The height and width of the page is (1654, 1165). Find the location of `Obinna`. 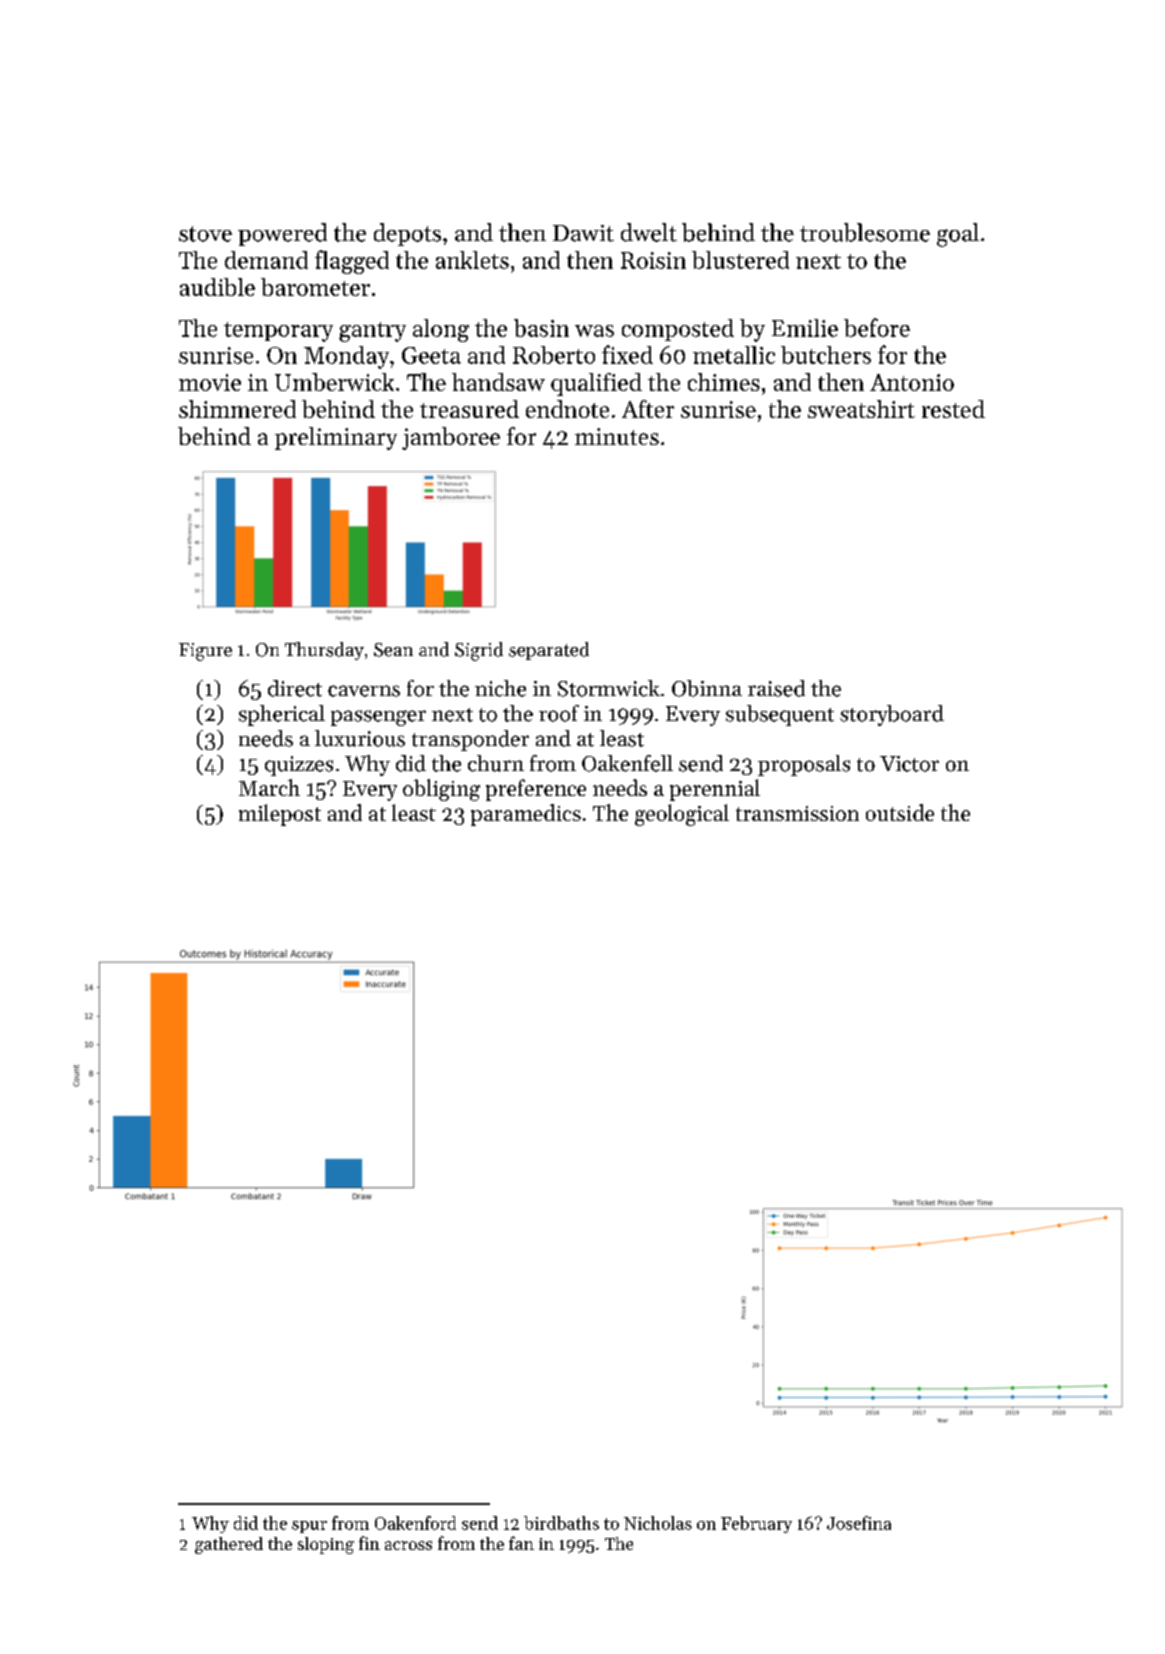

Obinna is located at coordinates (707, 688).
